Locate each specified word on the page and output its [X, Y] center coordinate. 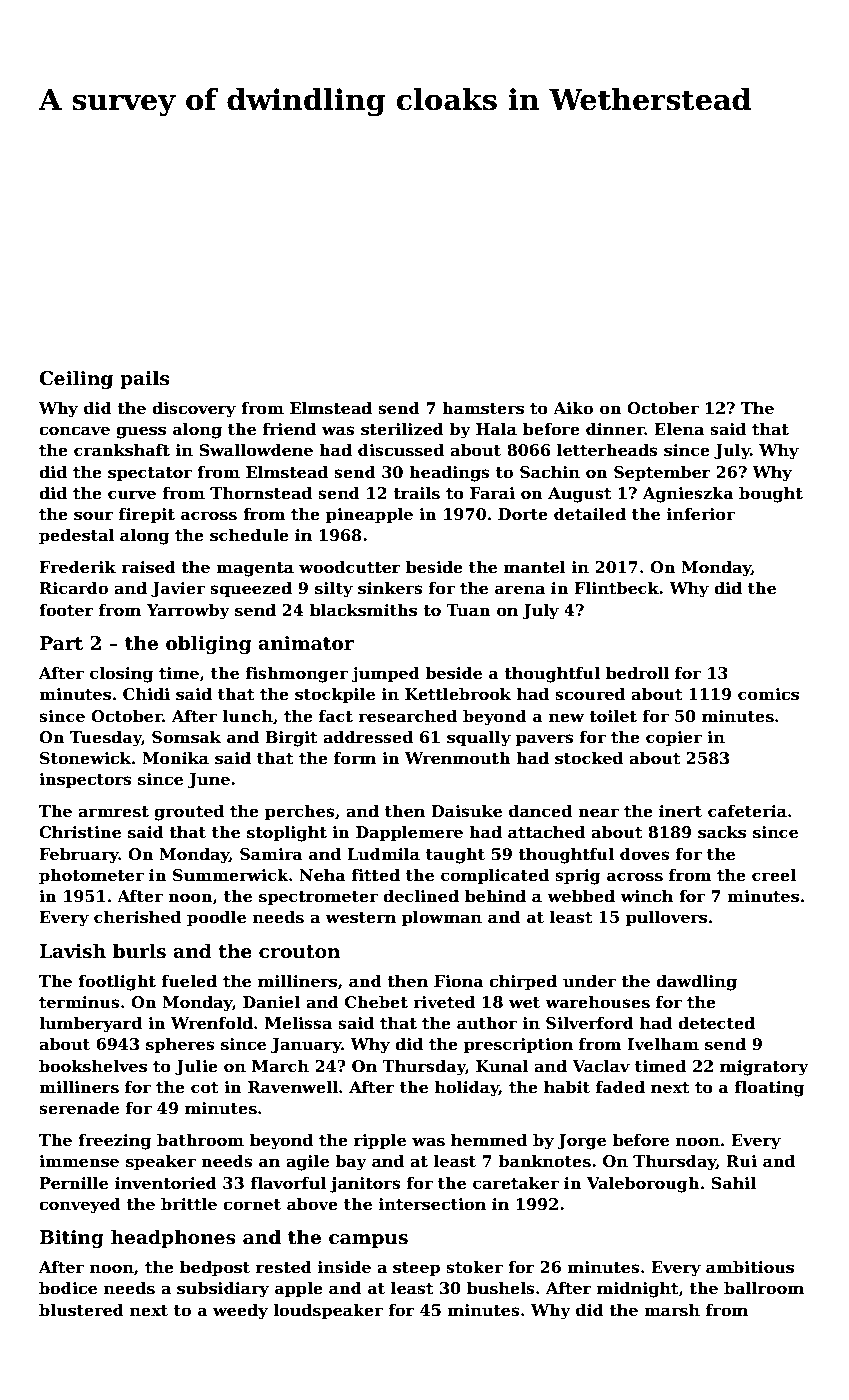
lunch [248, 715]
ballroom [764, 1288]
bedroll [637, 673]
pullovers [666, 918]
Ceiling [76, 379]
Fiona [459, 981]
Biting [72, 1239]
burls [139, 951]
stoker [474, 1267]
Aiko [573, 408]
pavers [545, 740]
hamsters [483, 408]
